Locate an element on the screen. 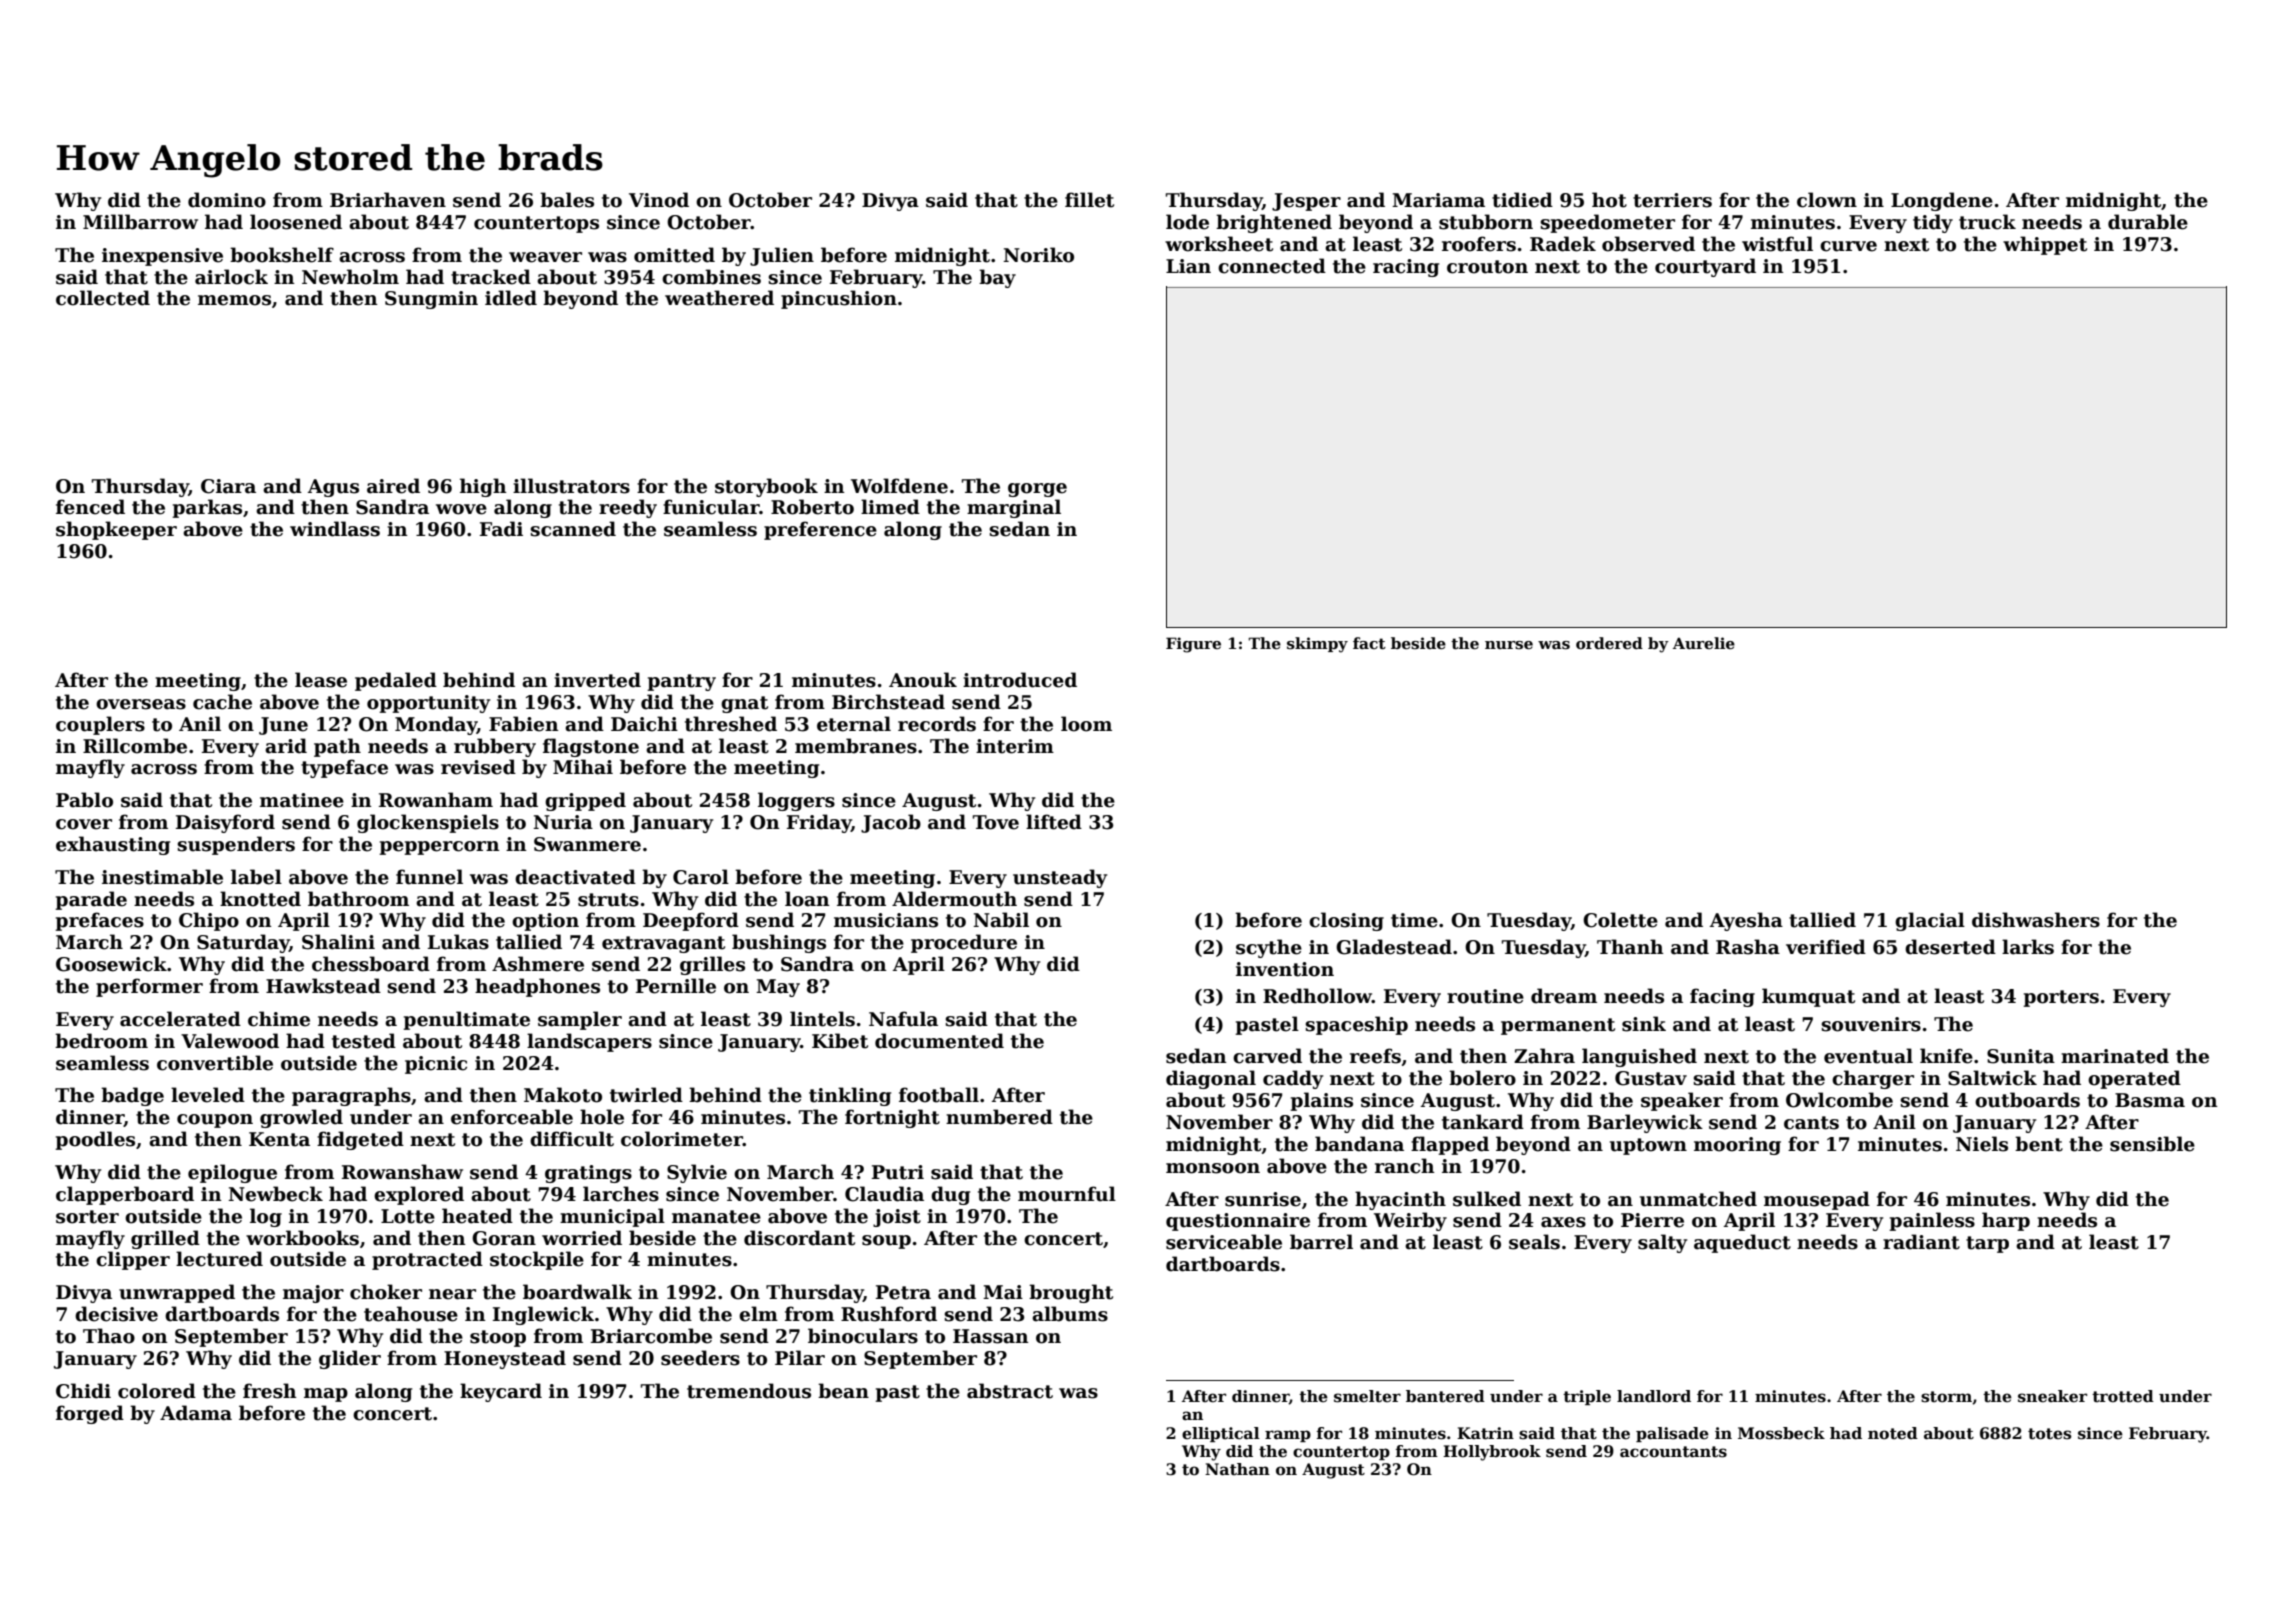 The width and height of the screenshot is (2282, 1614). keycard is located at coordinates (501, 1392).
